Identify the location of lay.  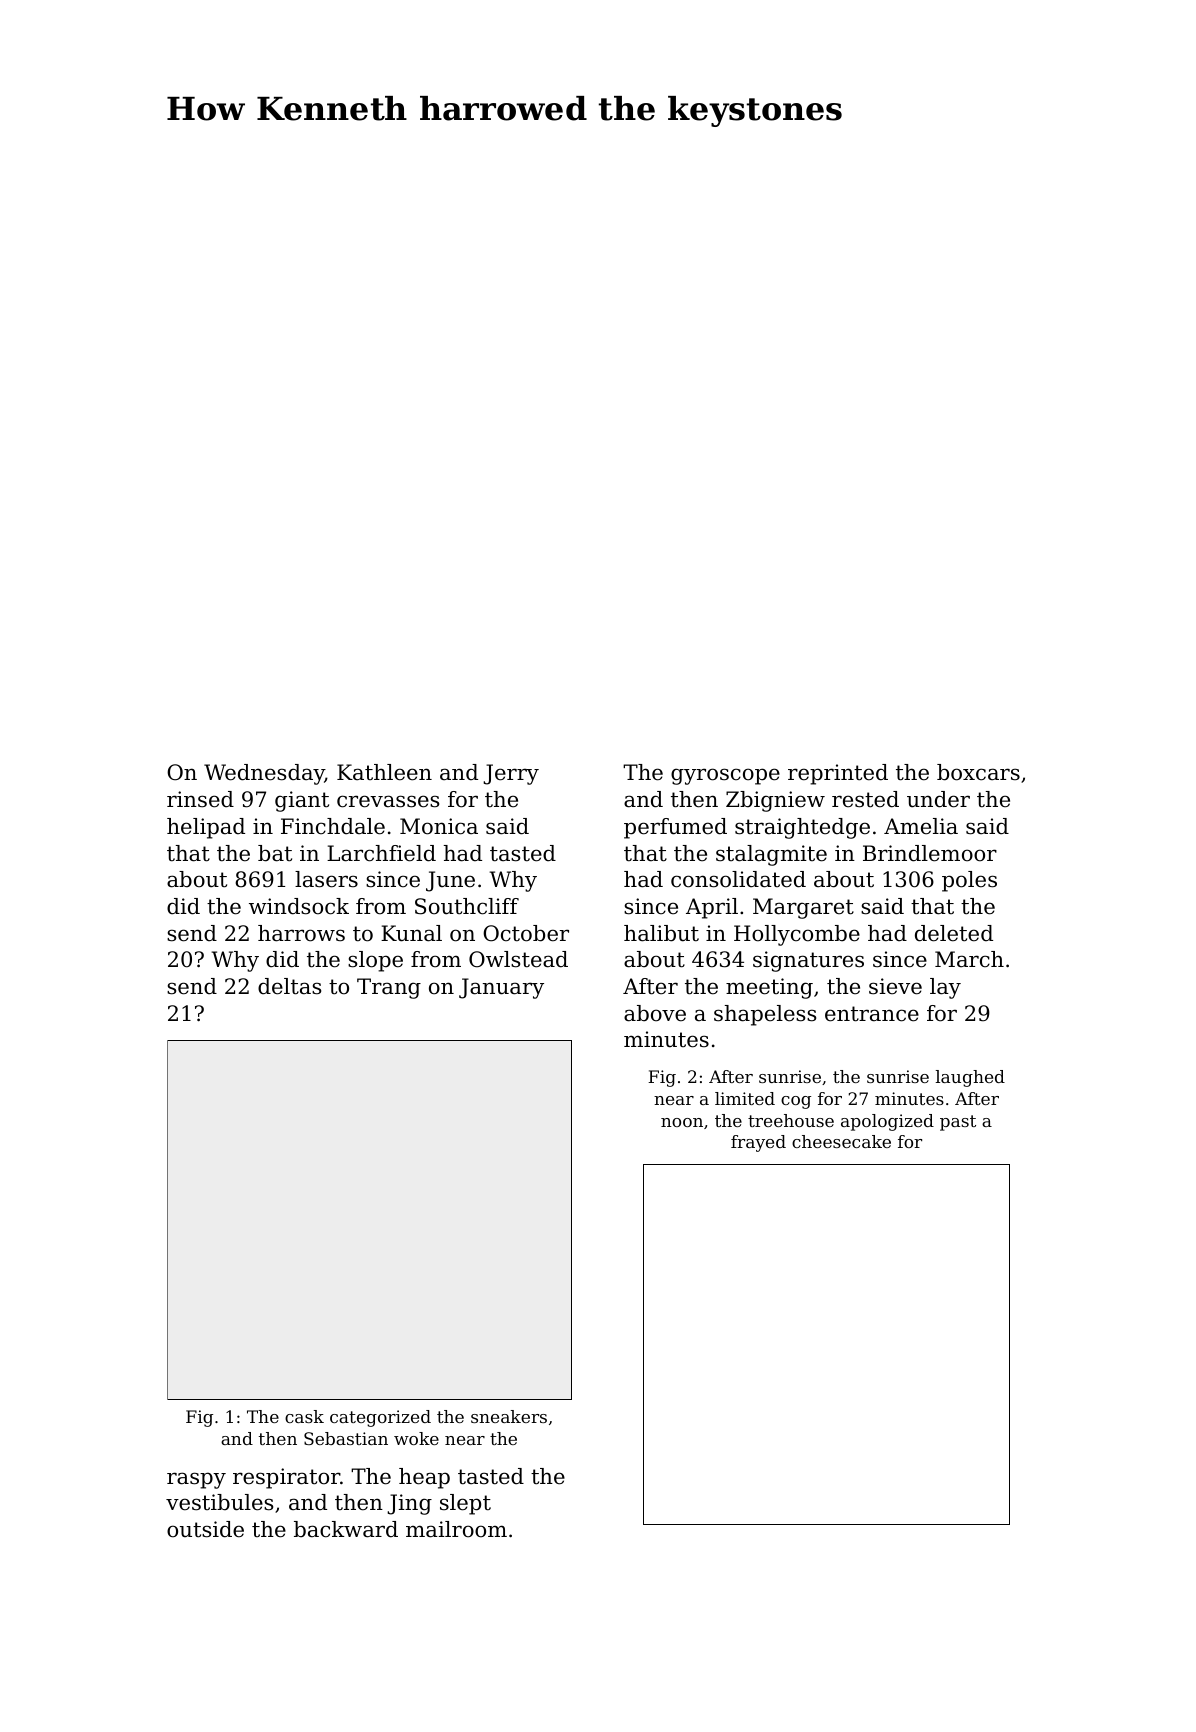
(945, 988).
